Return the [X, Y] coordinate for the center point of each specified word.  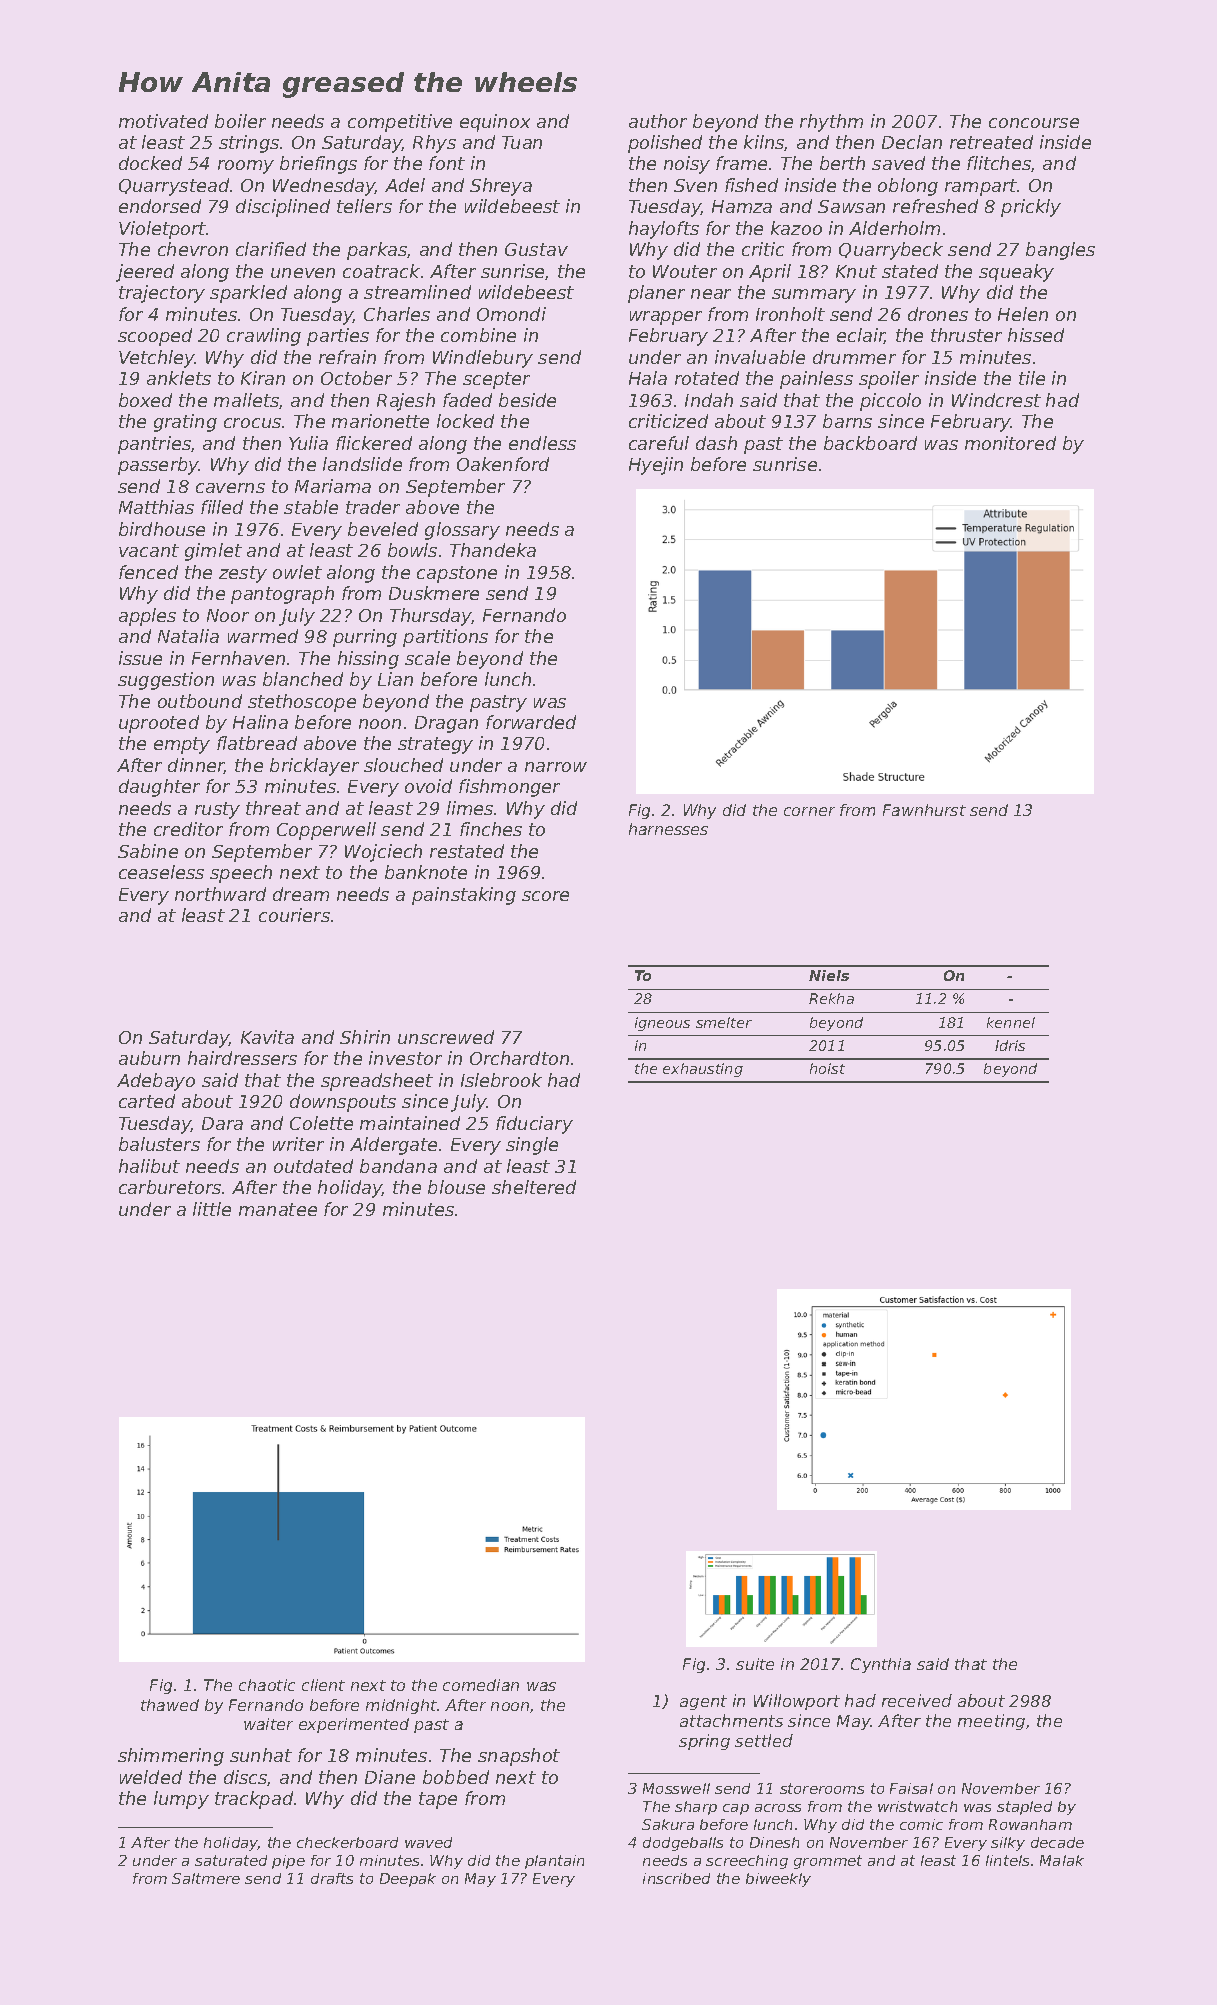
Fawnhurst [924, 810]
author [658, 121]
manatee [278, 1209]
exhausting [703, 1070]
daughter [159, 788]
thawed [170, 1705]
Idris [1010, 1045]
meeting [991, 1722]
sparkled [248, 294]
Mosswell [676, 1788]
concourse [1034, 123]
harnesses [668, 829]
